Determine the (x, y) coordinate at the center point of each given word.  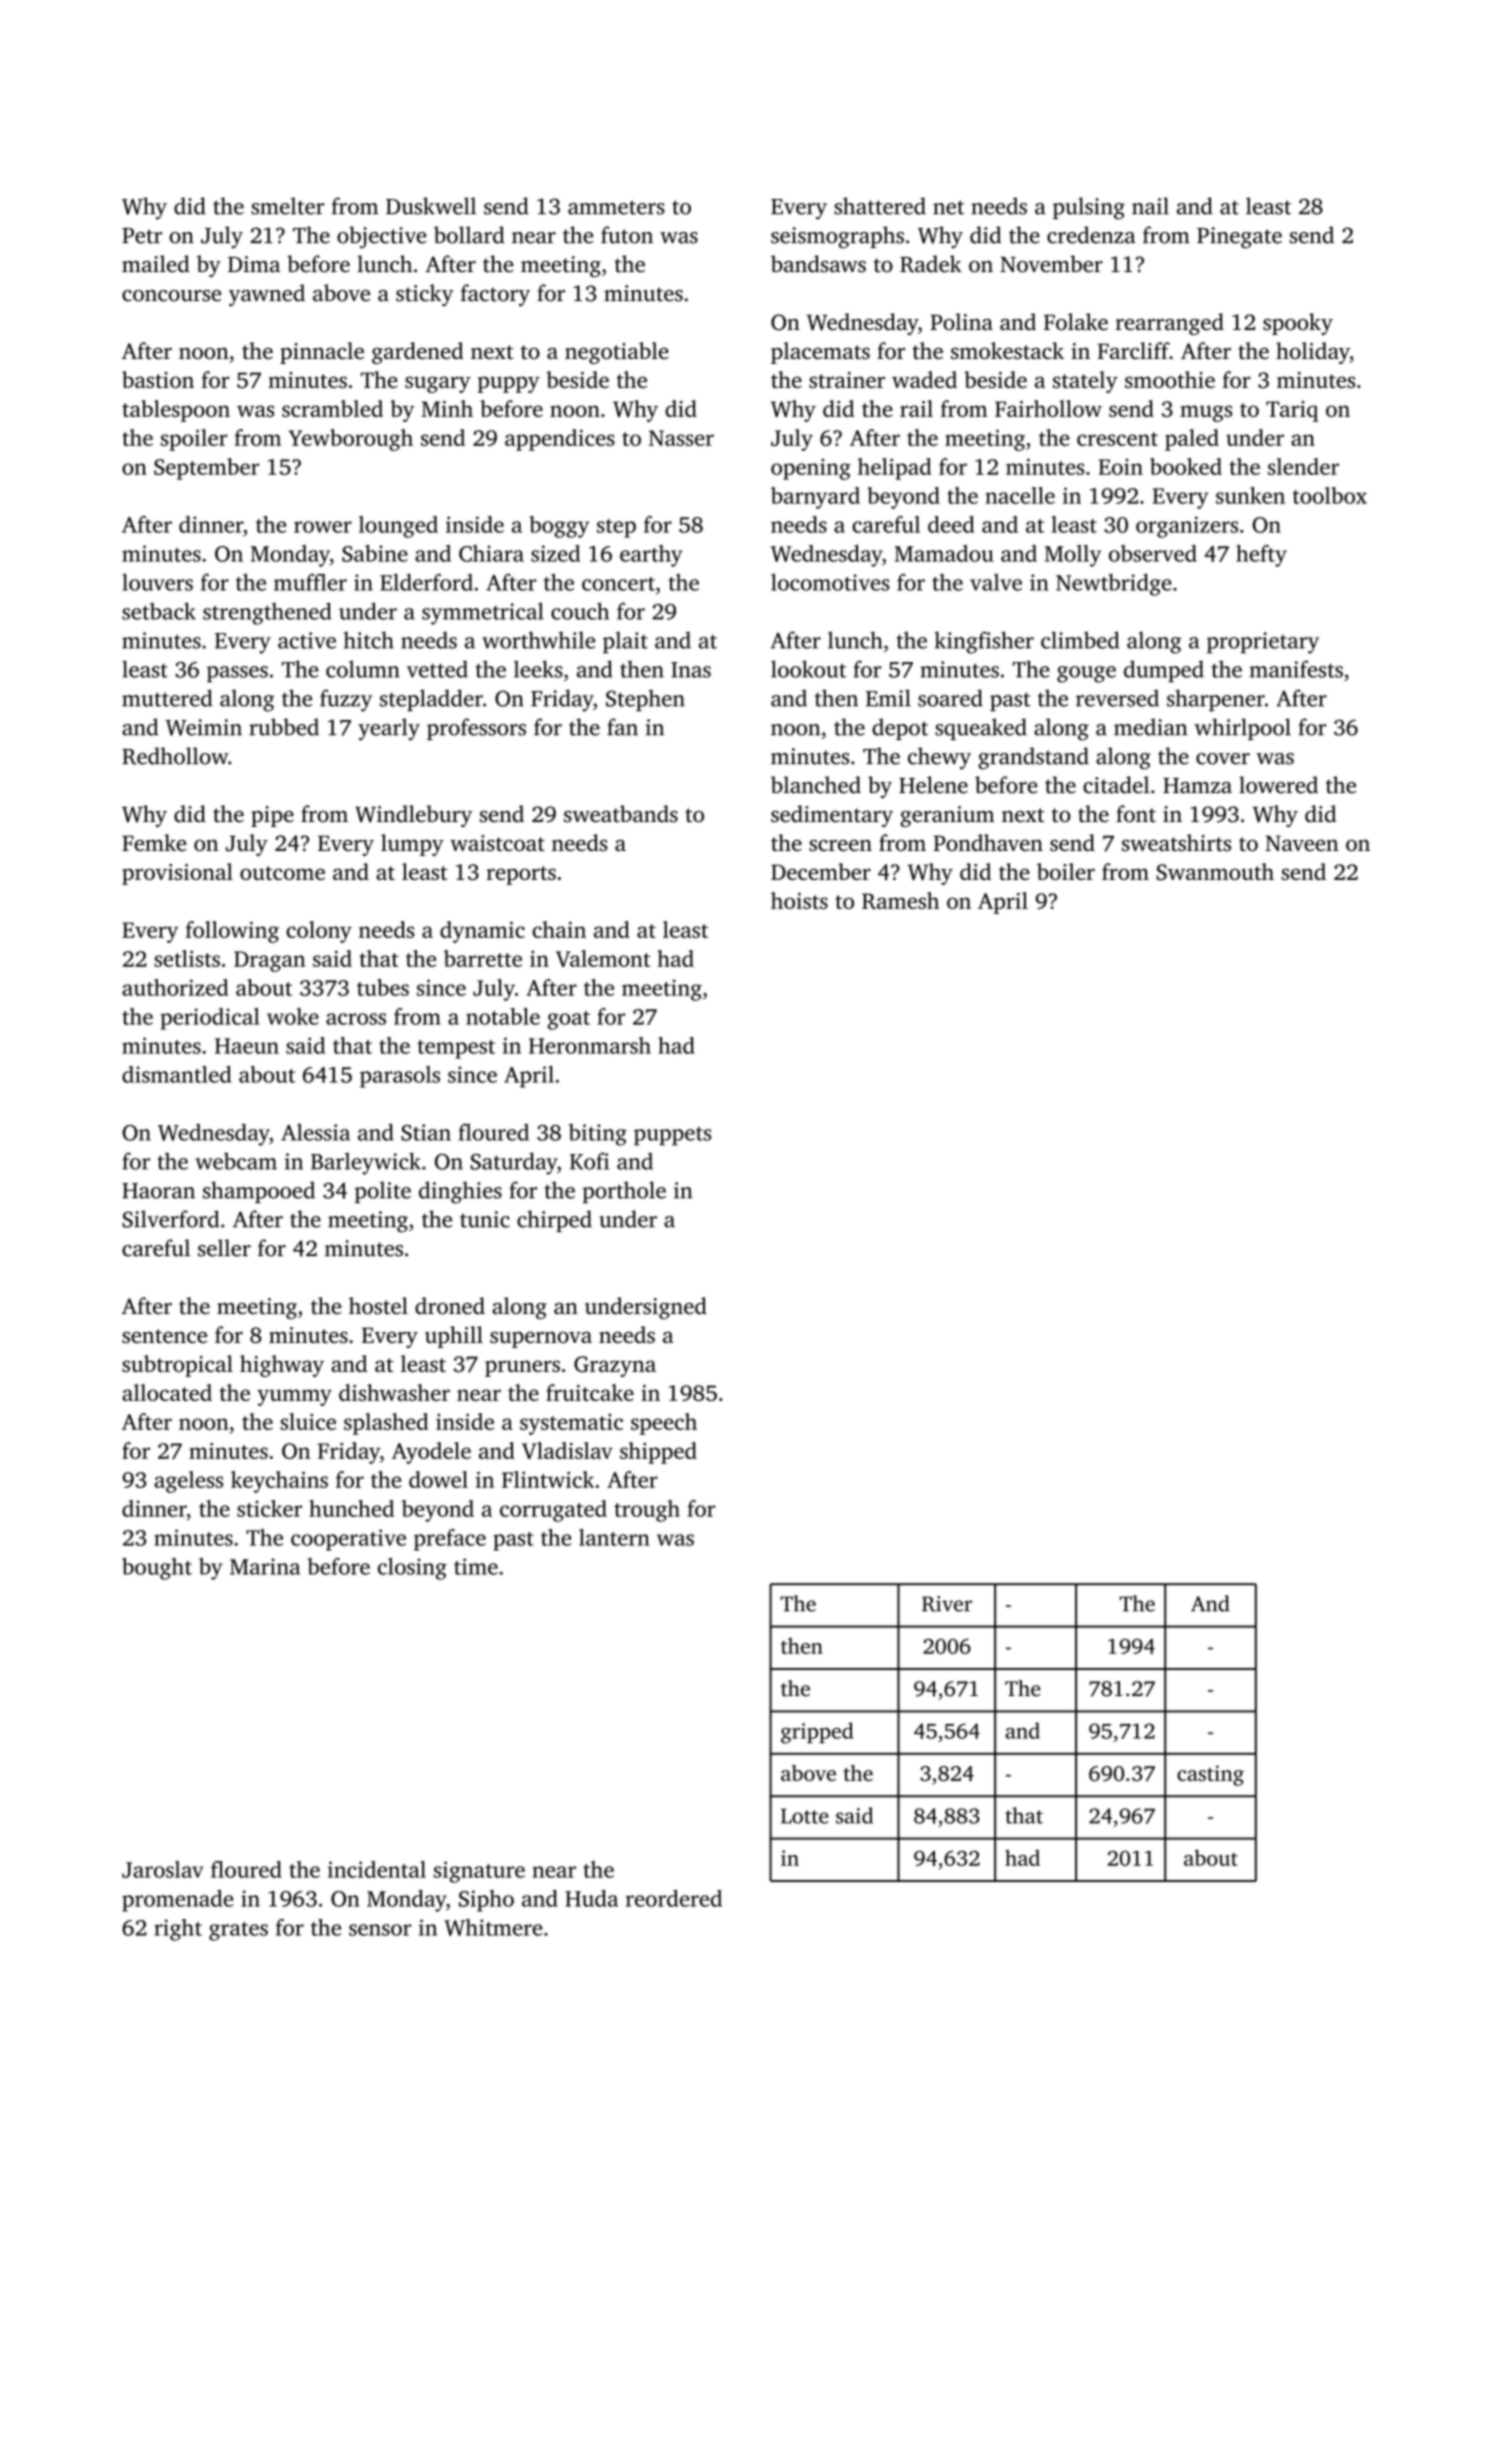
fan (622, 727)
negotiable (617, 353)
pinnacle (322, 353)
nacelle (1020, 495)
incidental (377, 1869)
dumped (1164, 671)
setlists (187, 958)
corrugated (553, 1511)
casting (1210, 1775)
